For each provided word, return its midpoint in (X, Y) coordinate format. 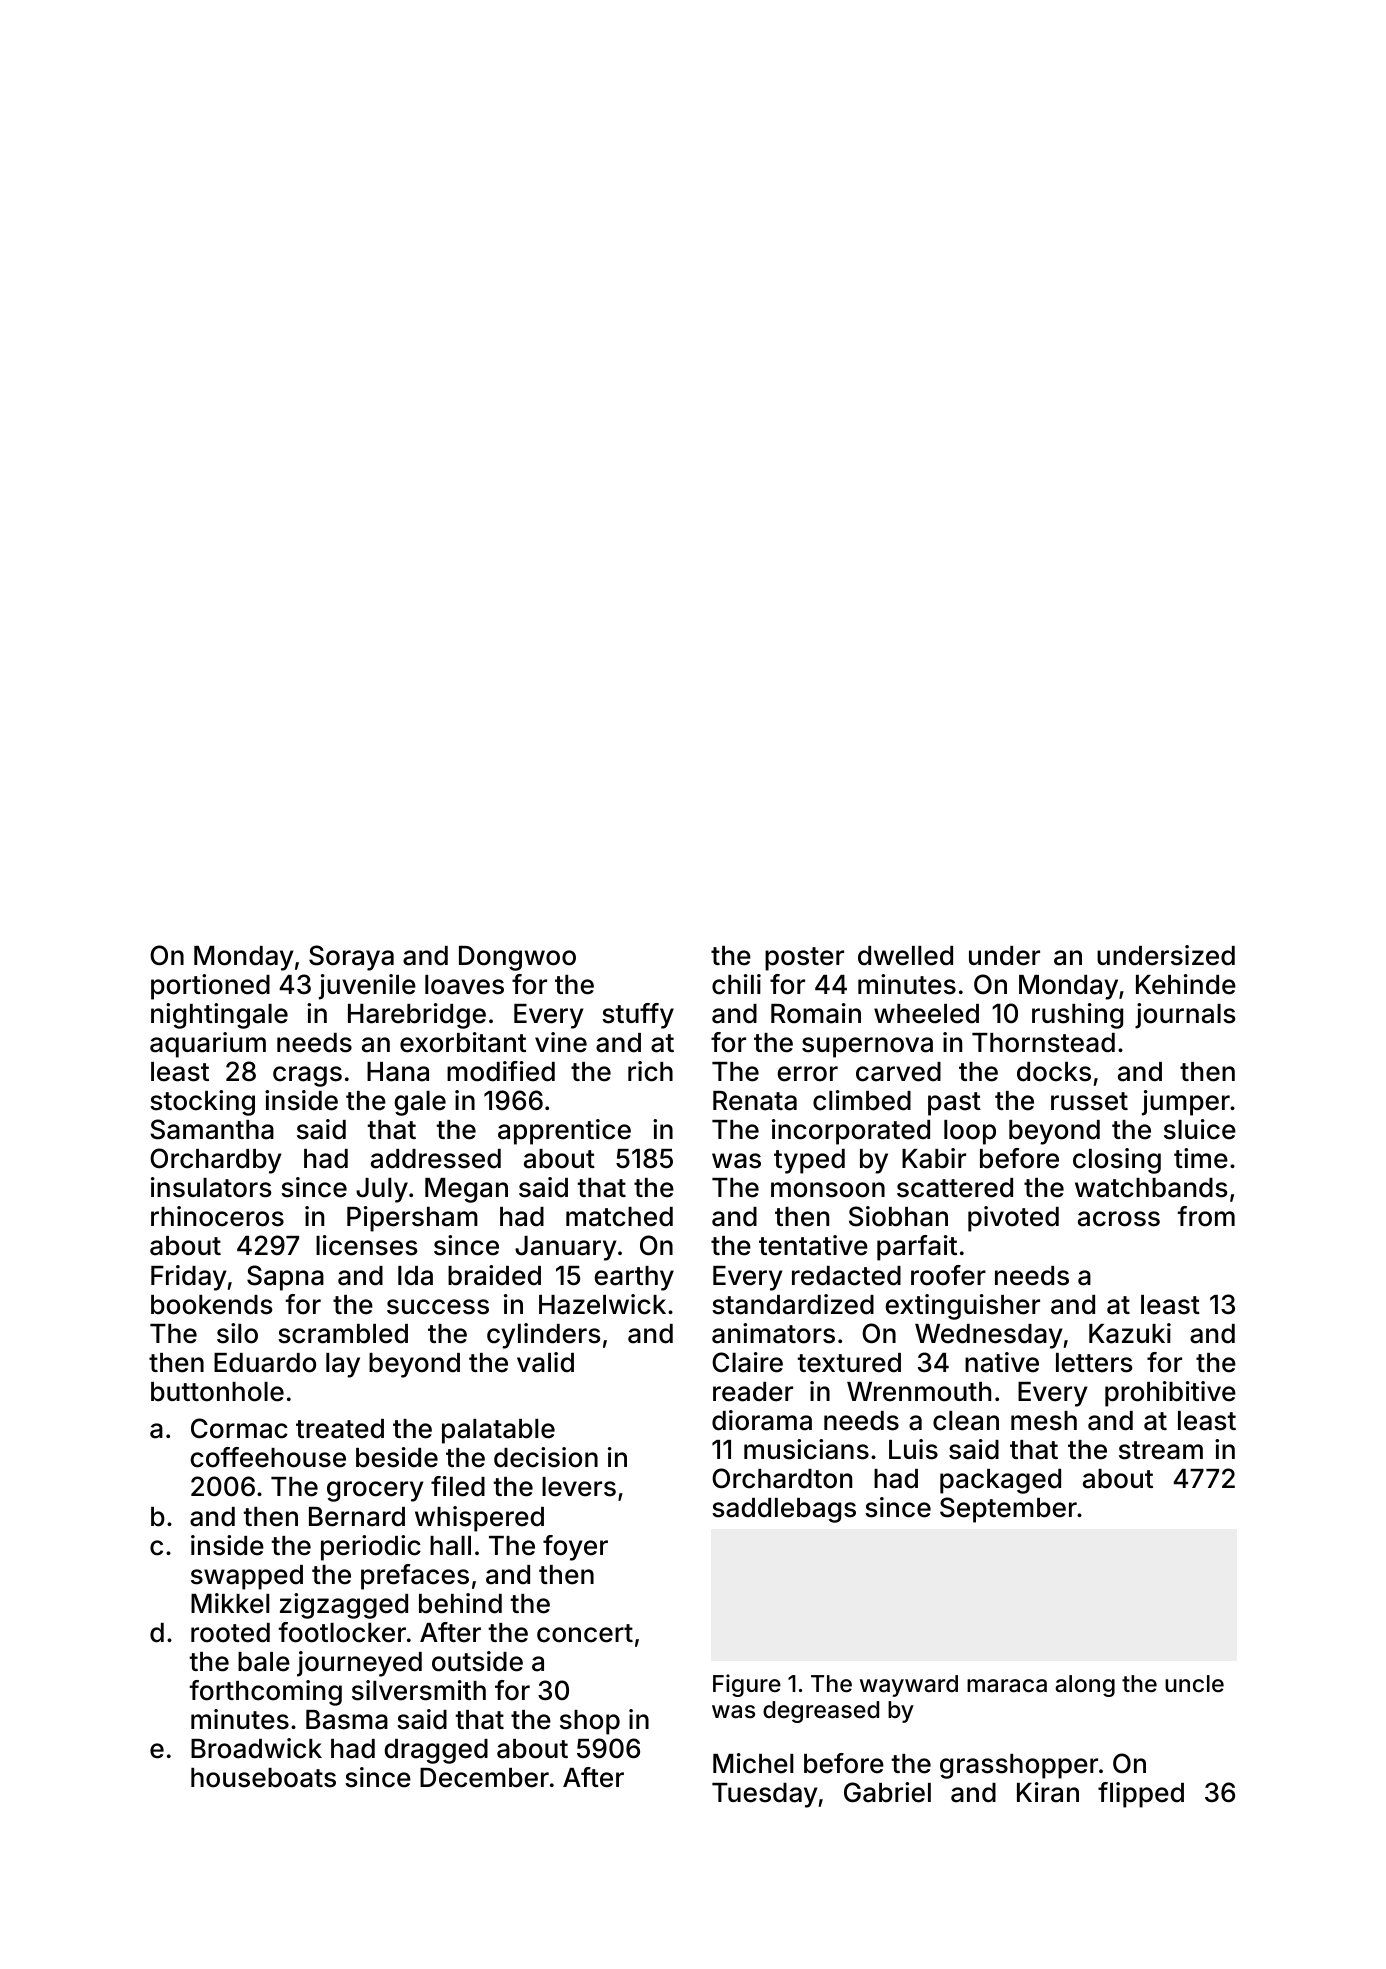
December (484, 1777)
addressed (436, 1159)
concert (585, 1633)
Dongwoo (517, 958)
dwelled (905, 956)
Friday (189, 1278)
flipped (1141, 1795)
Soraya (351, 958)
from (1206, 1216)
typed (809, 1161)
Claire (747, 1362)
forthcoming (265, 1693)
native (1002, 1362)
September (1008, 1510)
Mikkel (230, 1603)
